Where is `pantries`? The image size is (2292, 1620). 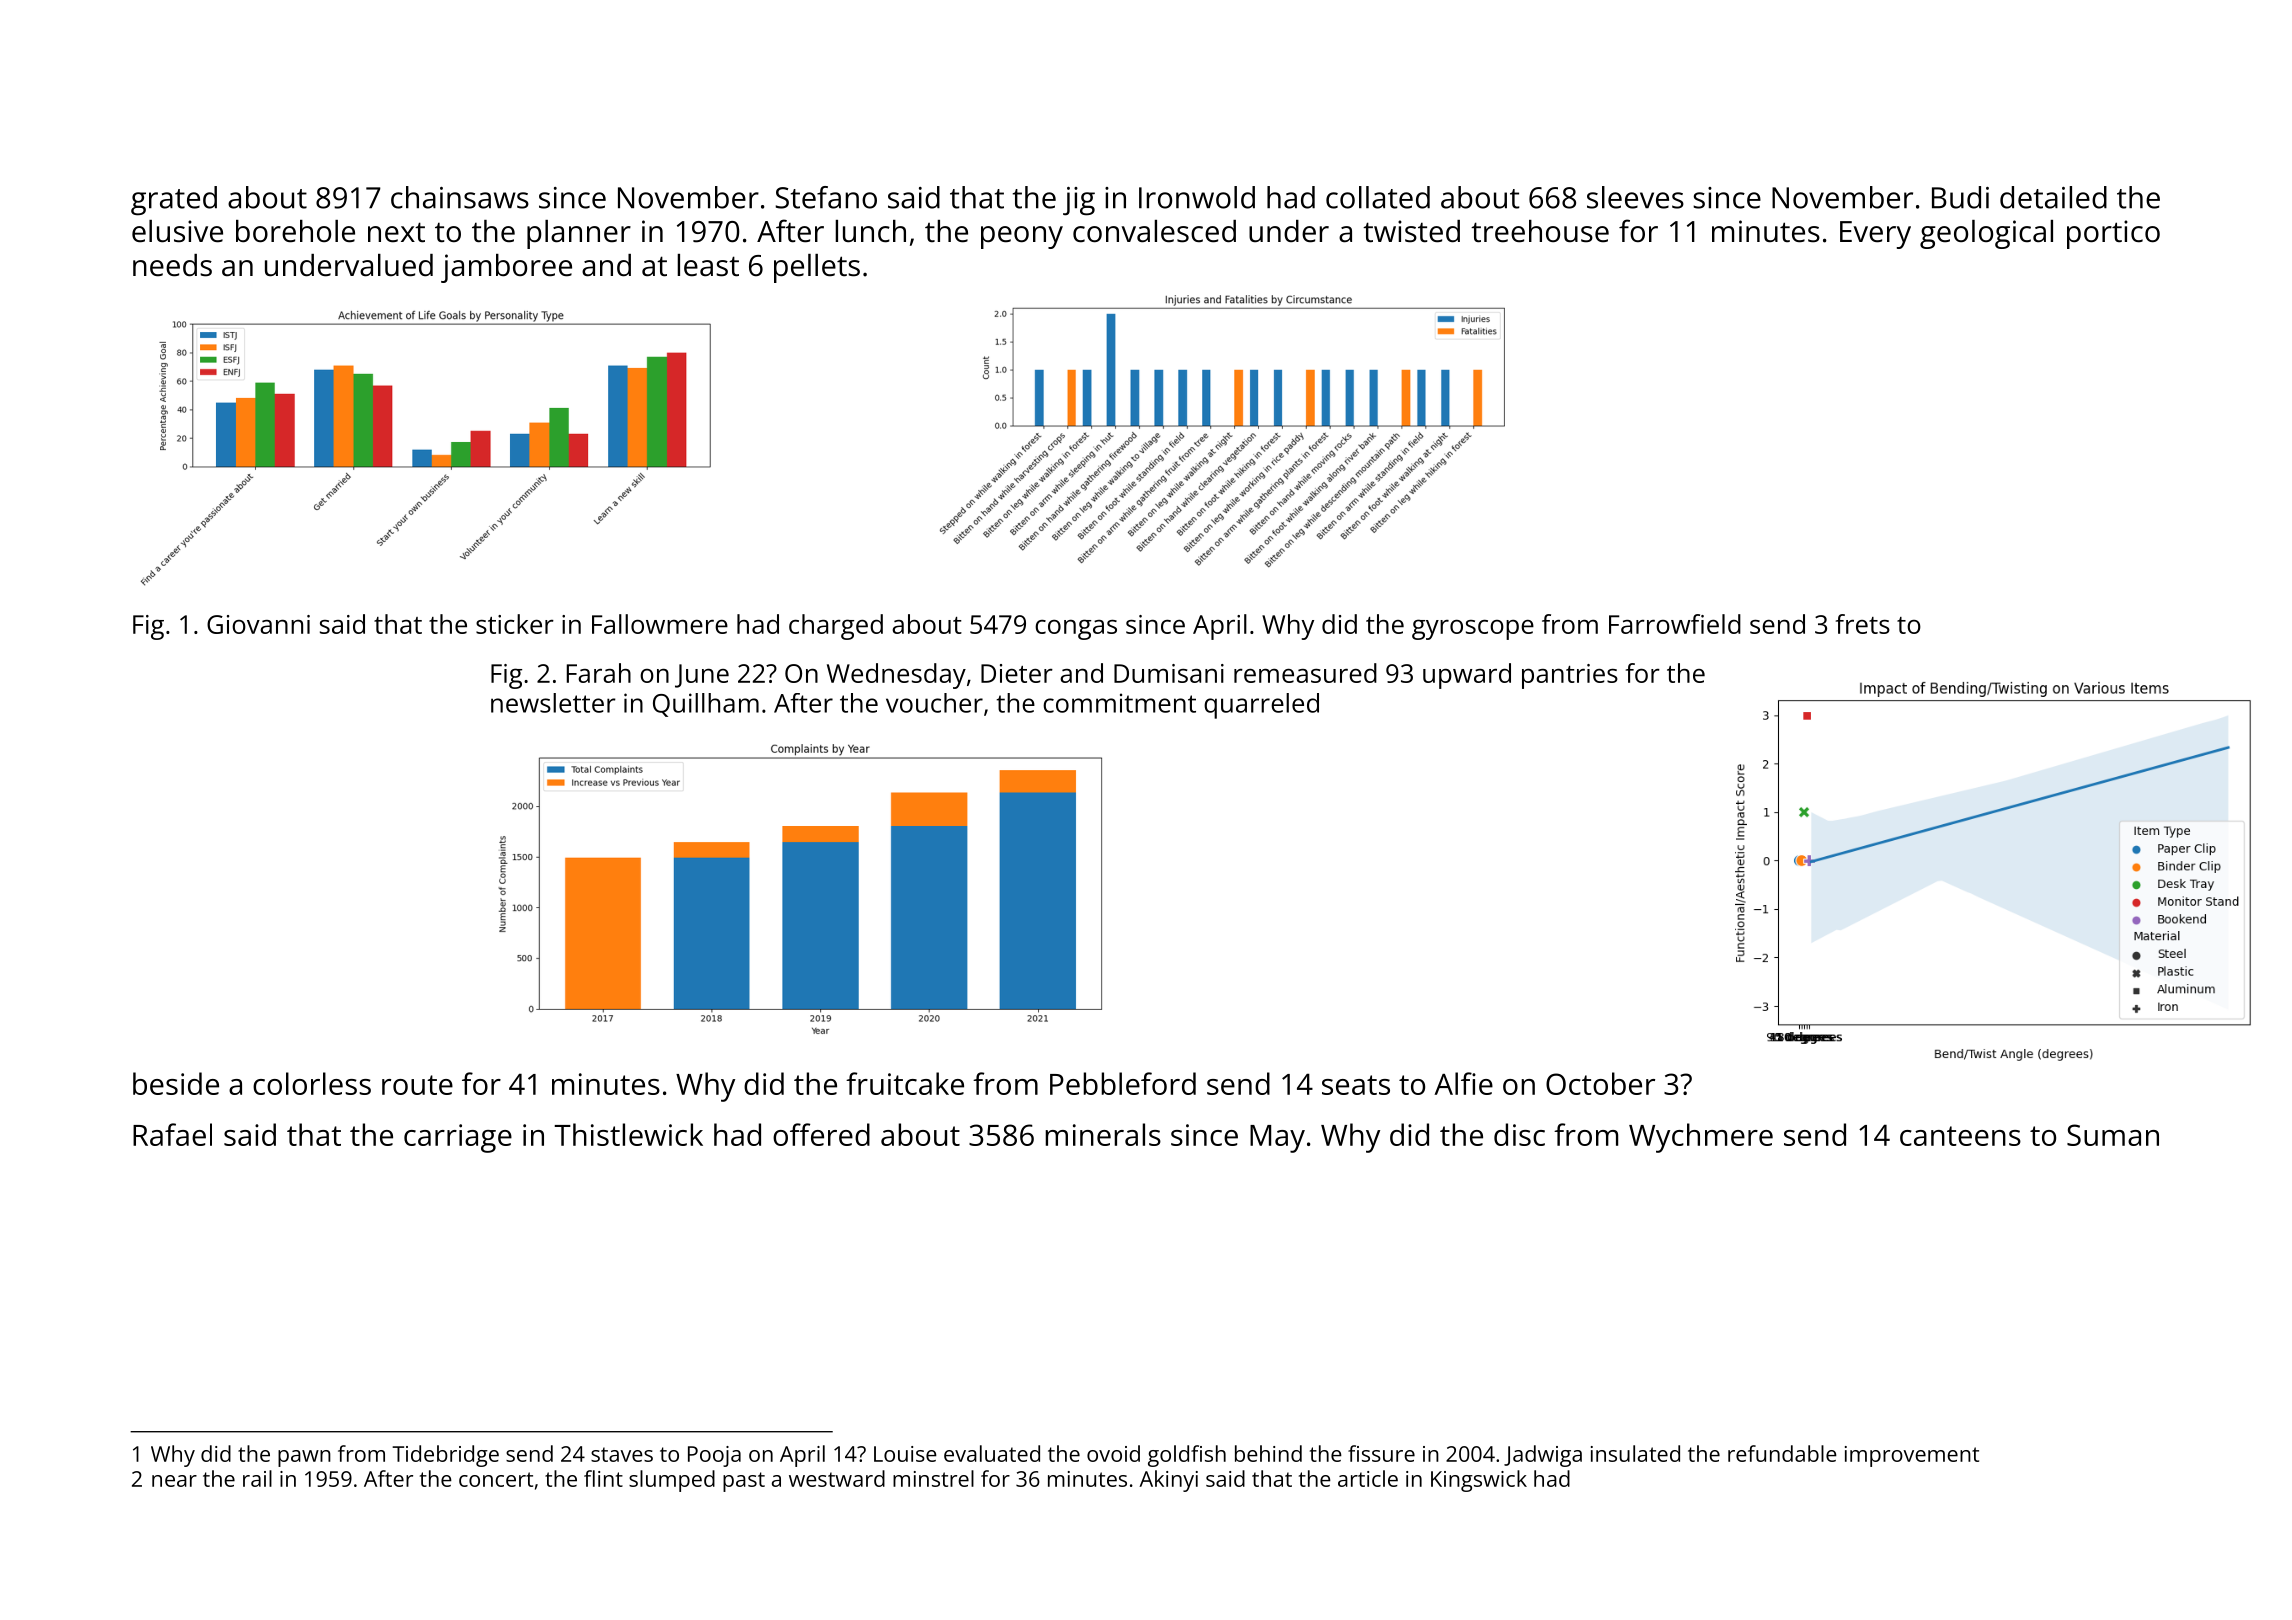 pantries is located at coordinates (1570, 676).
